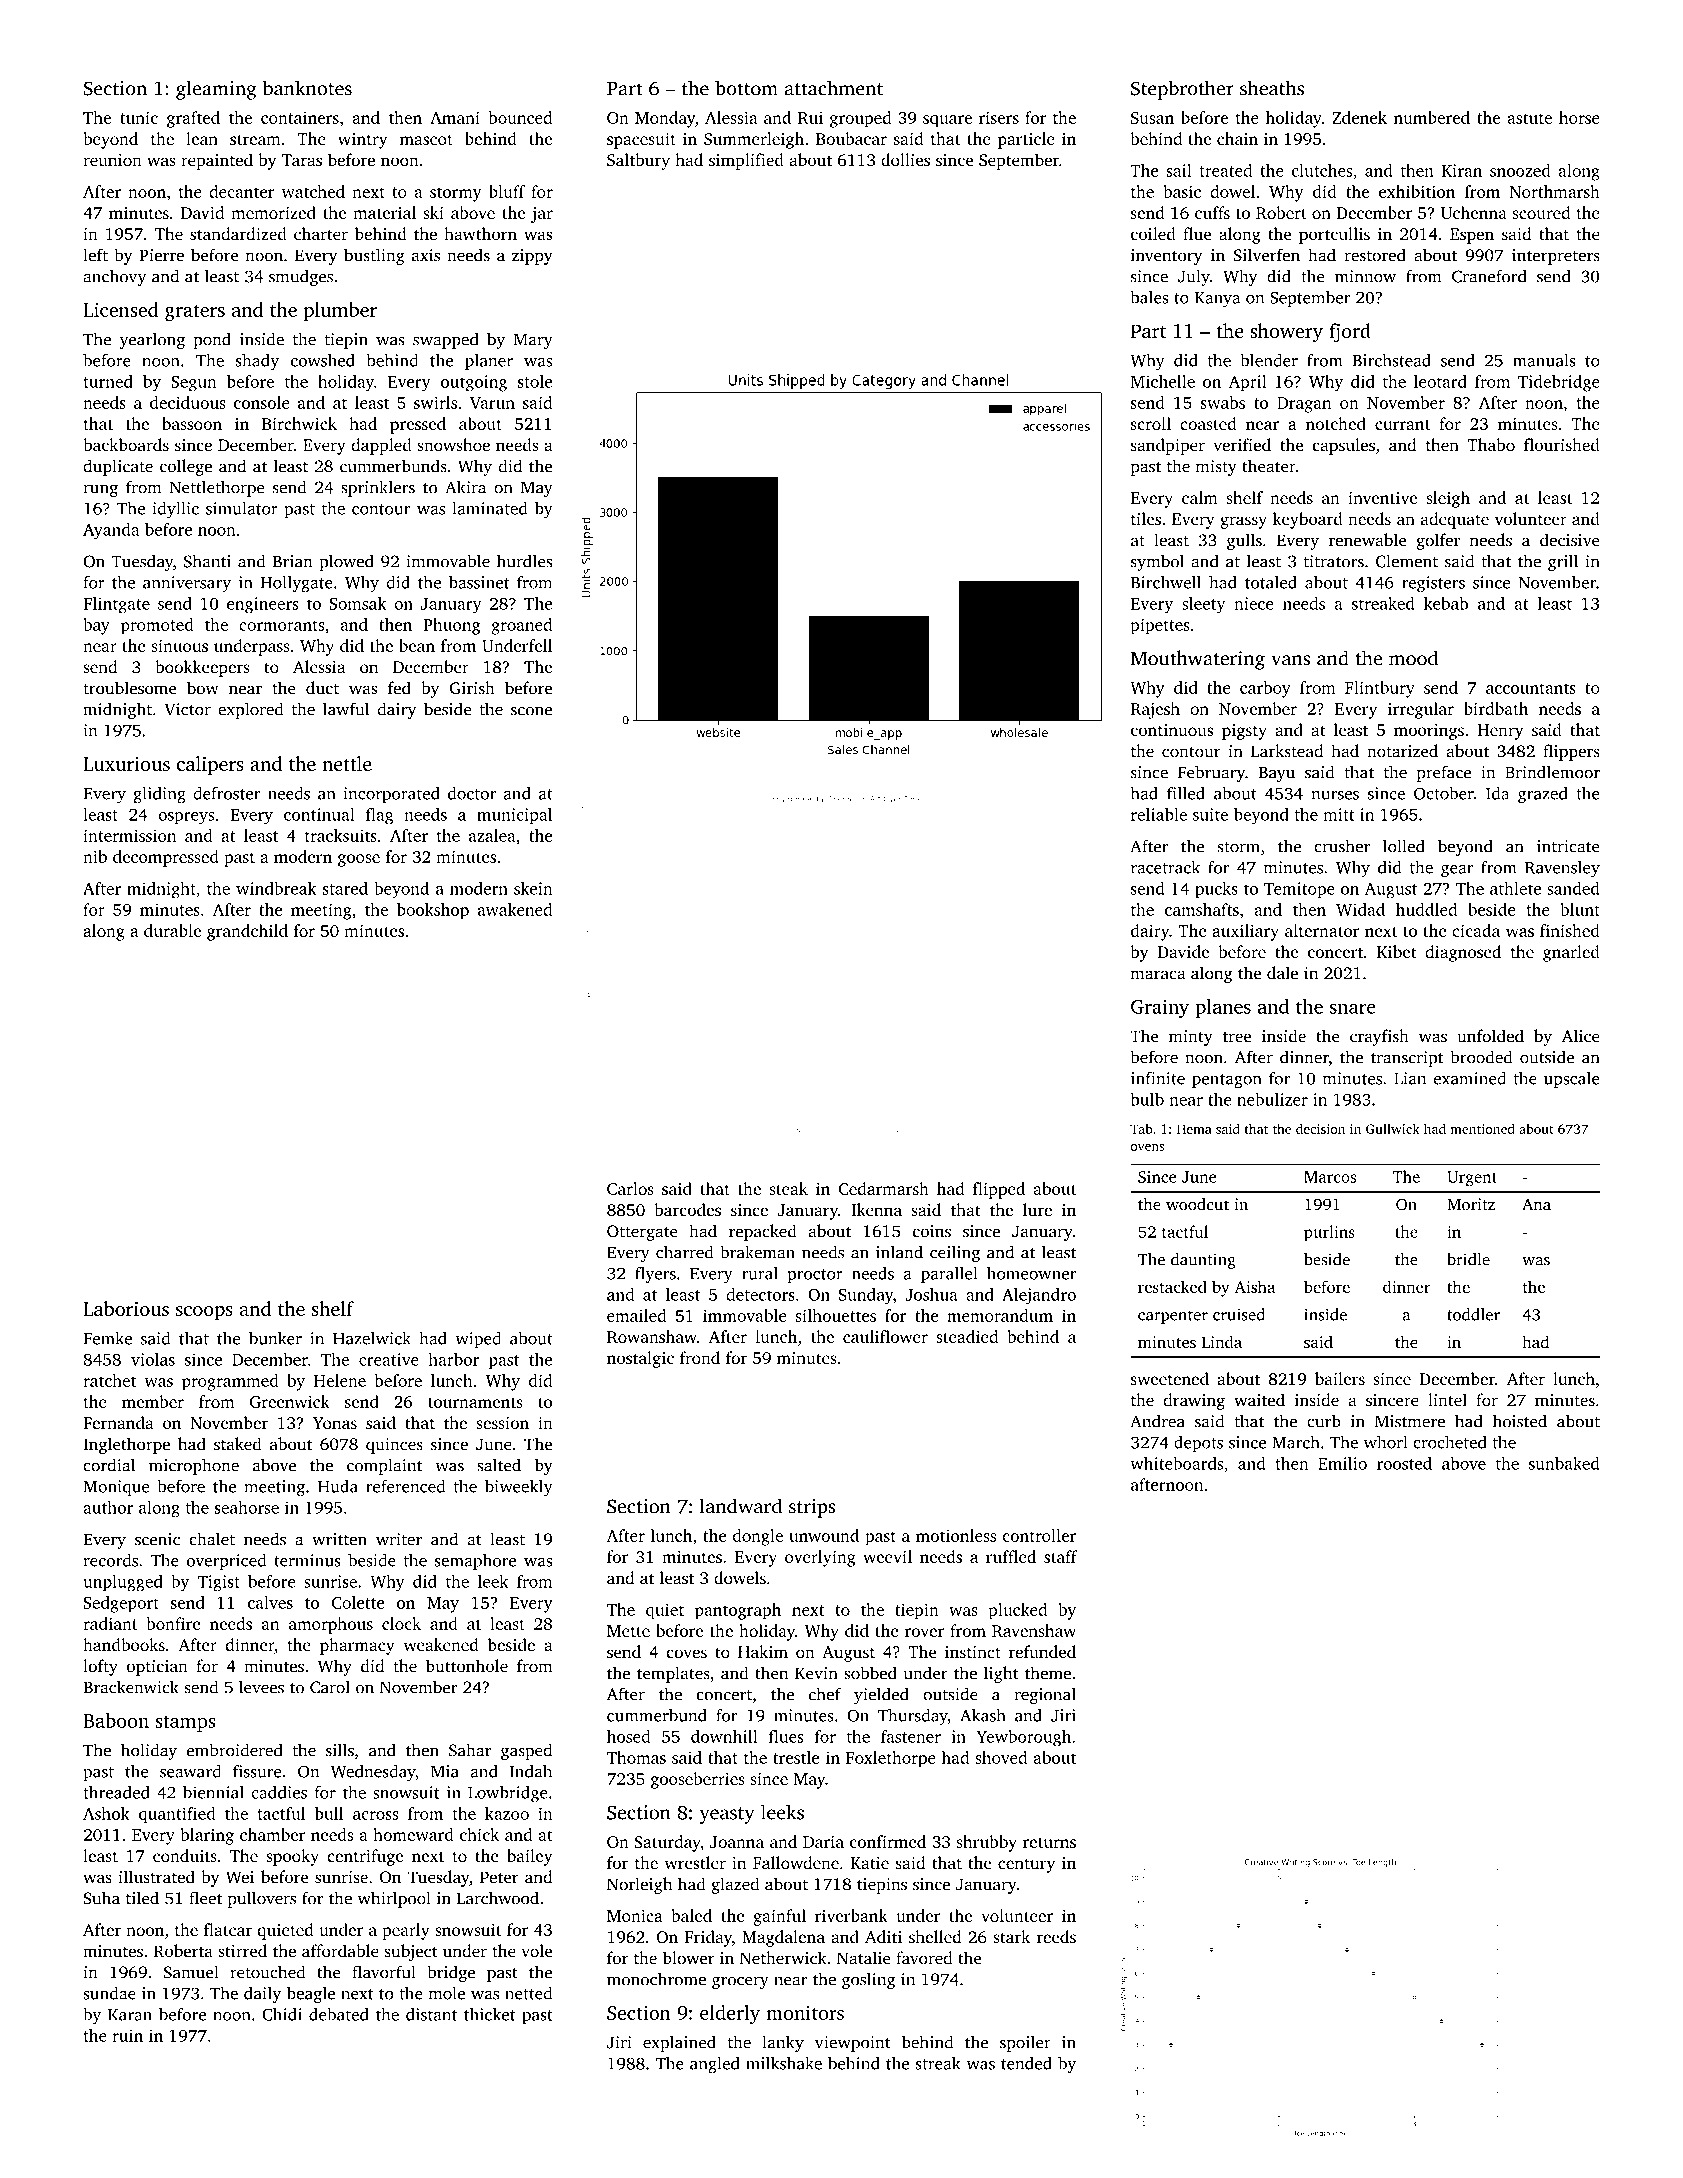 The image size is (1683, 2178). What do you see at coordinates (340, 1950) in the image?
I see `affordable` at bounding box center [340, 1950].
